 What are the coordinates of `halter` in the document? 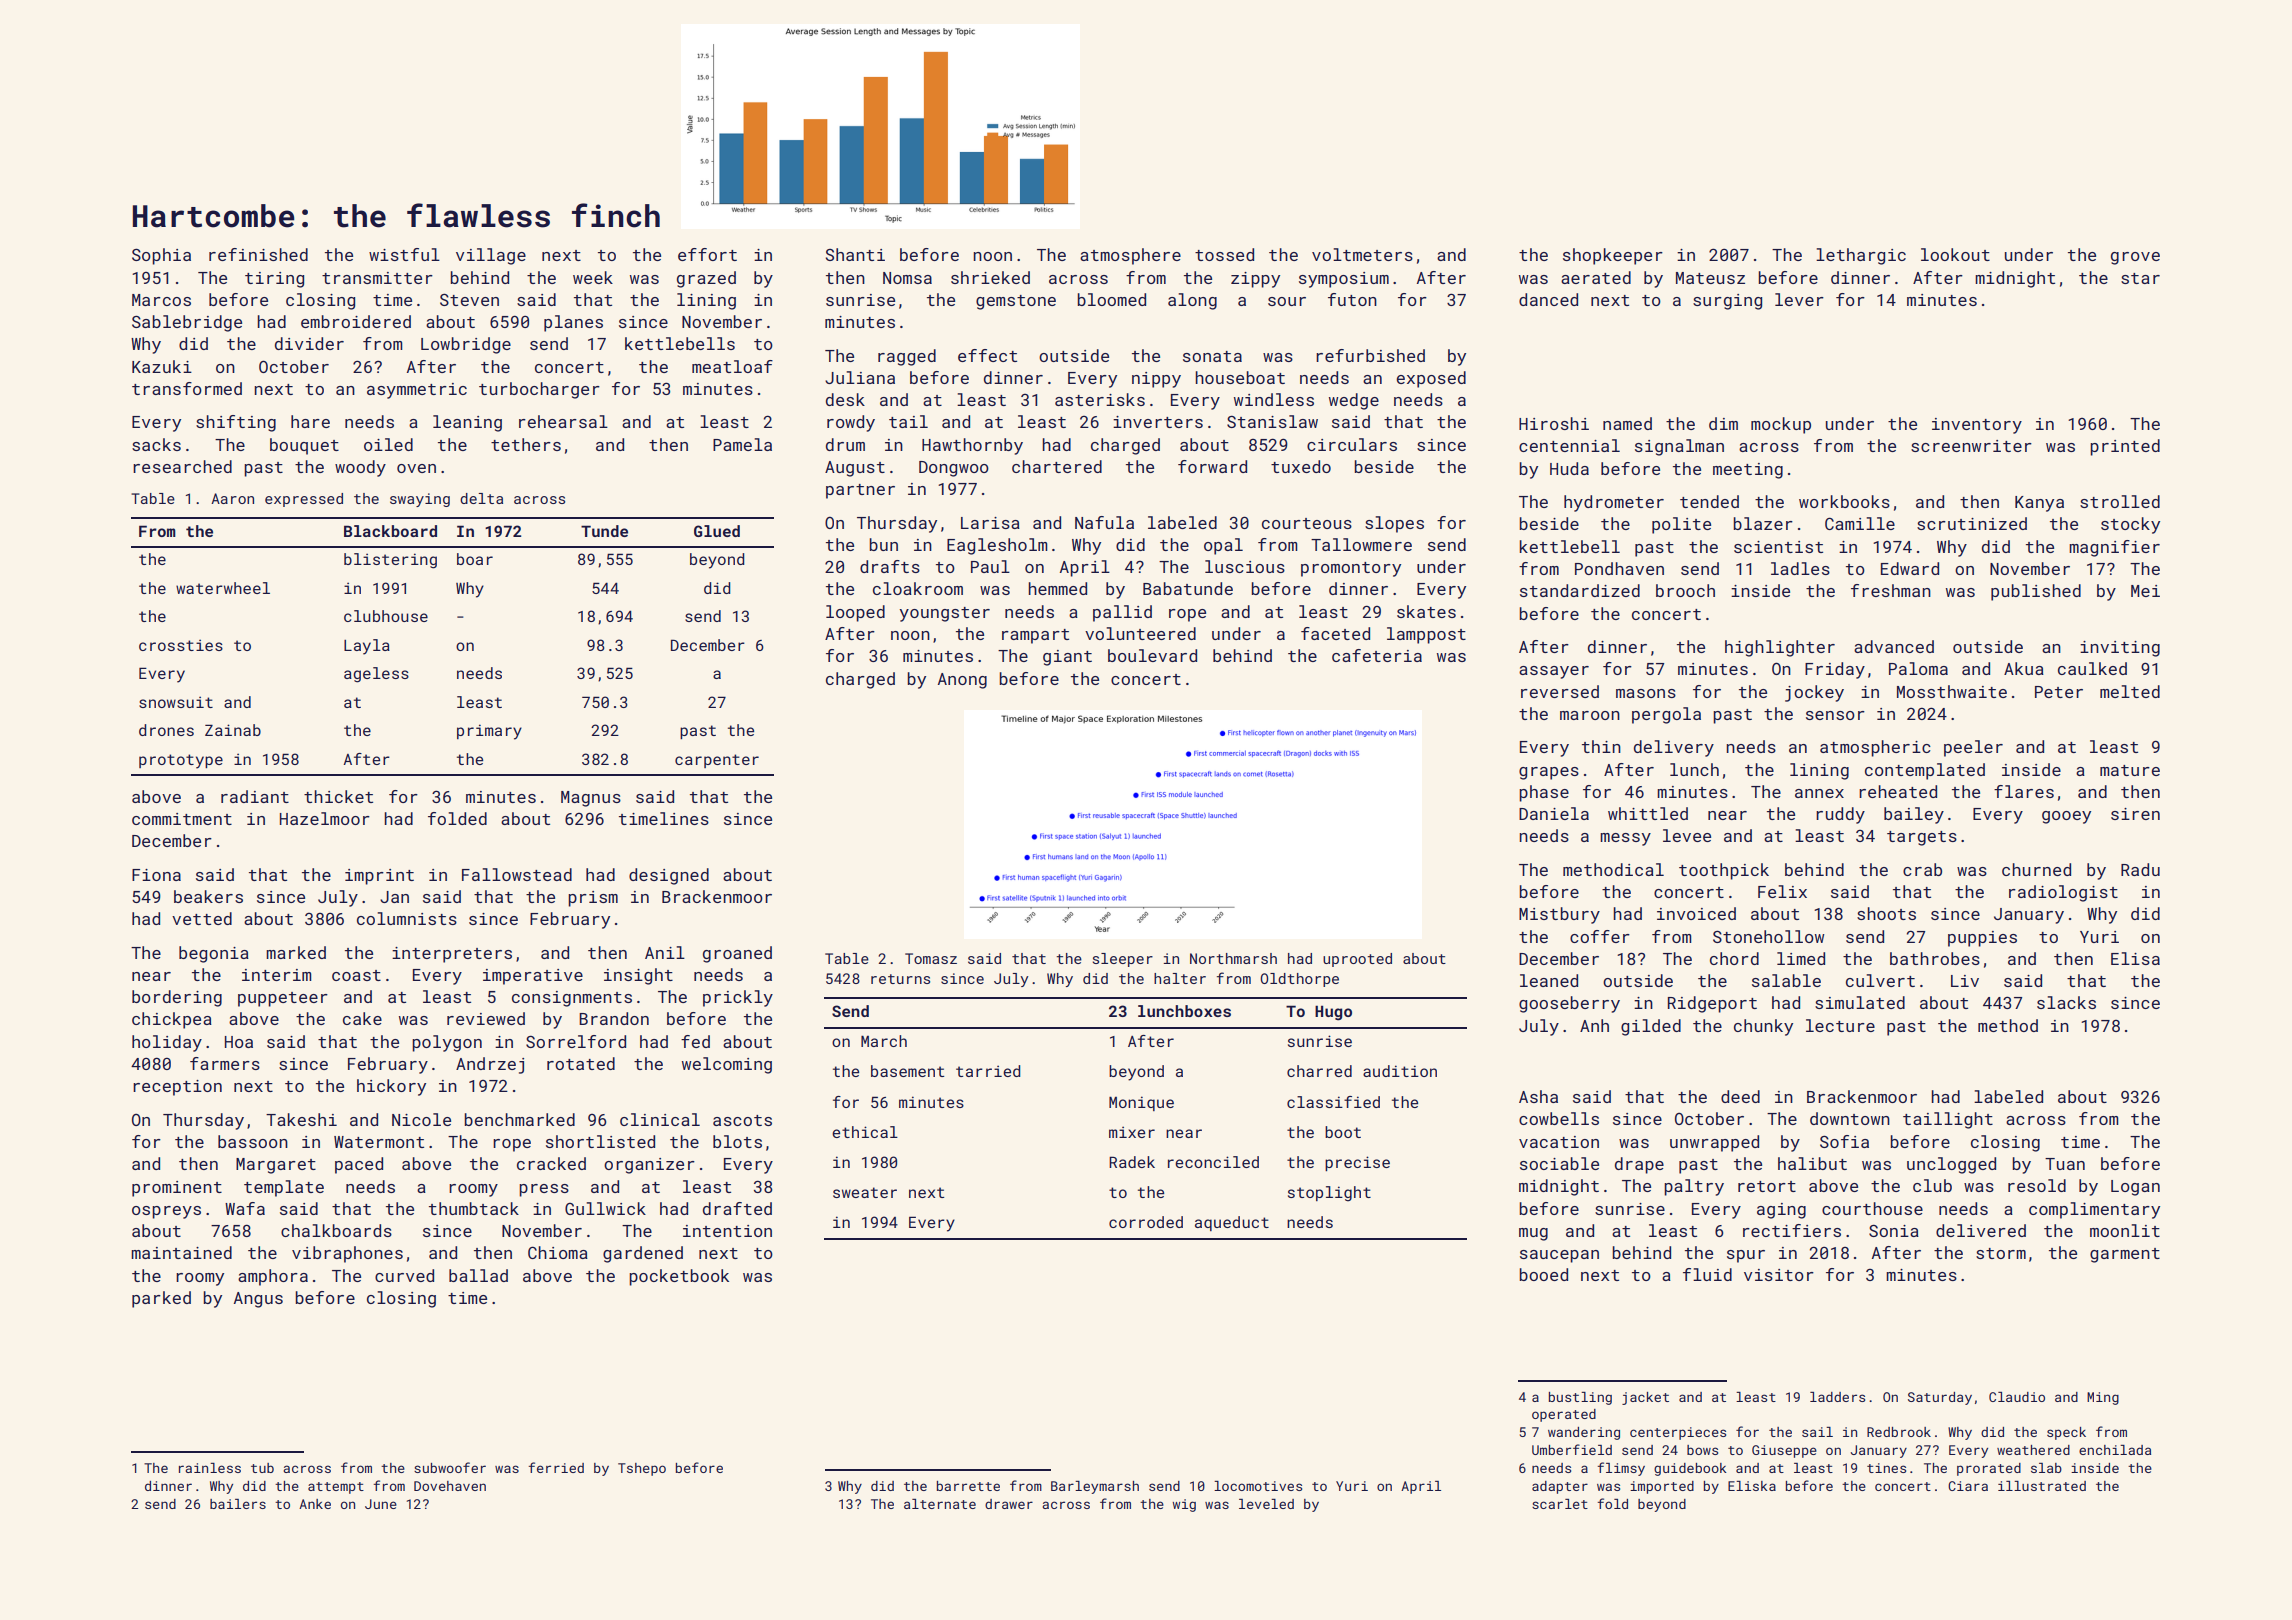 It's located at (1180, 978).
